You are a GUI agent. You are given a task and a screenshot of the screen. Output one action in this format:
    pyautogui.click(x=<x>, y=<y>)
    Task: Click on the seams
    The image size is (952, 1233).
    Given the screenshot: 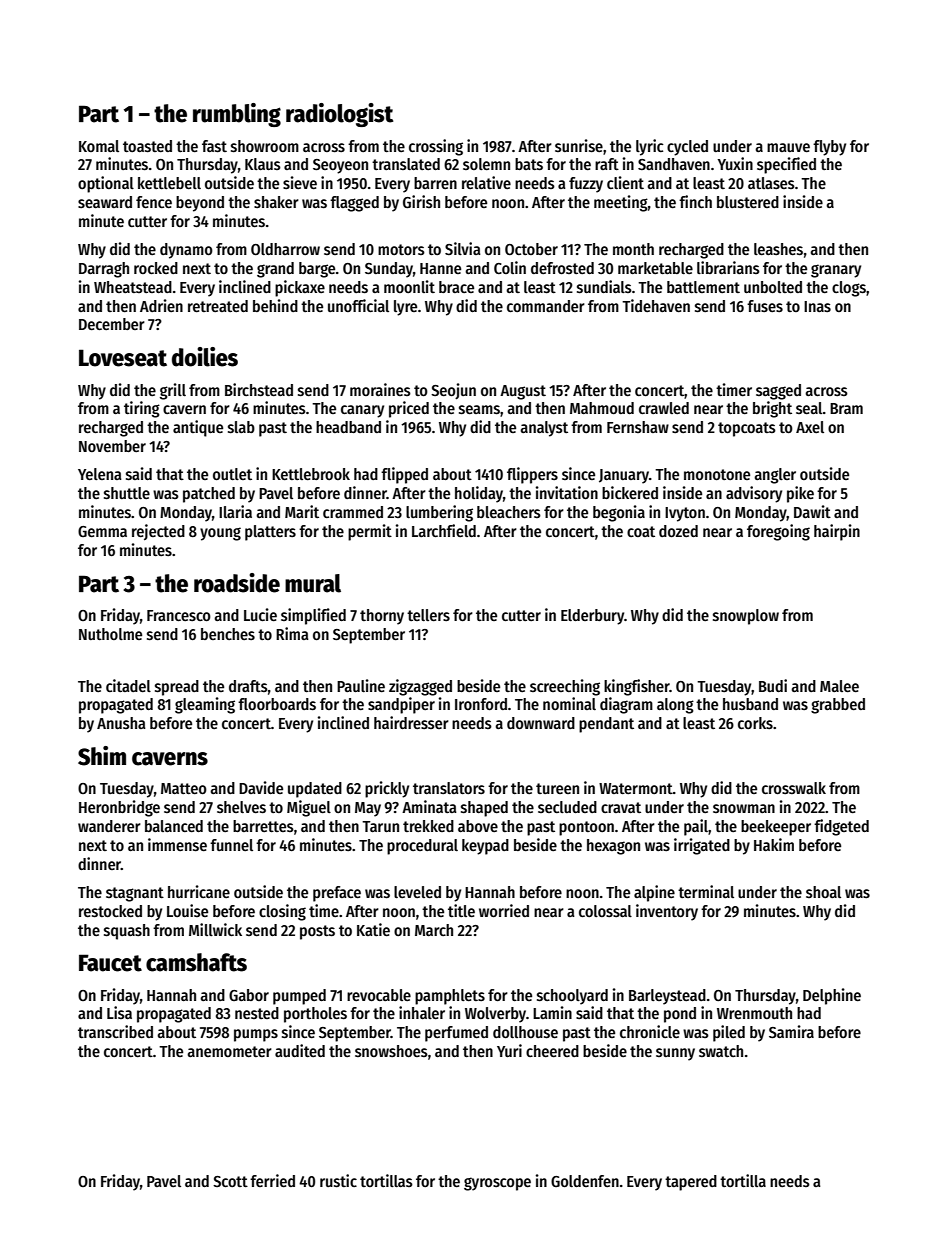 What is the action you would take?
    pyautogui.click(x=479, y=410)
